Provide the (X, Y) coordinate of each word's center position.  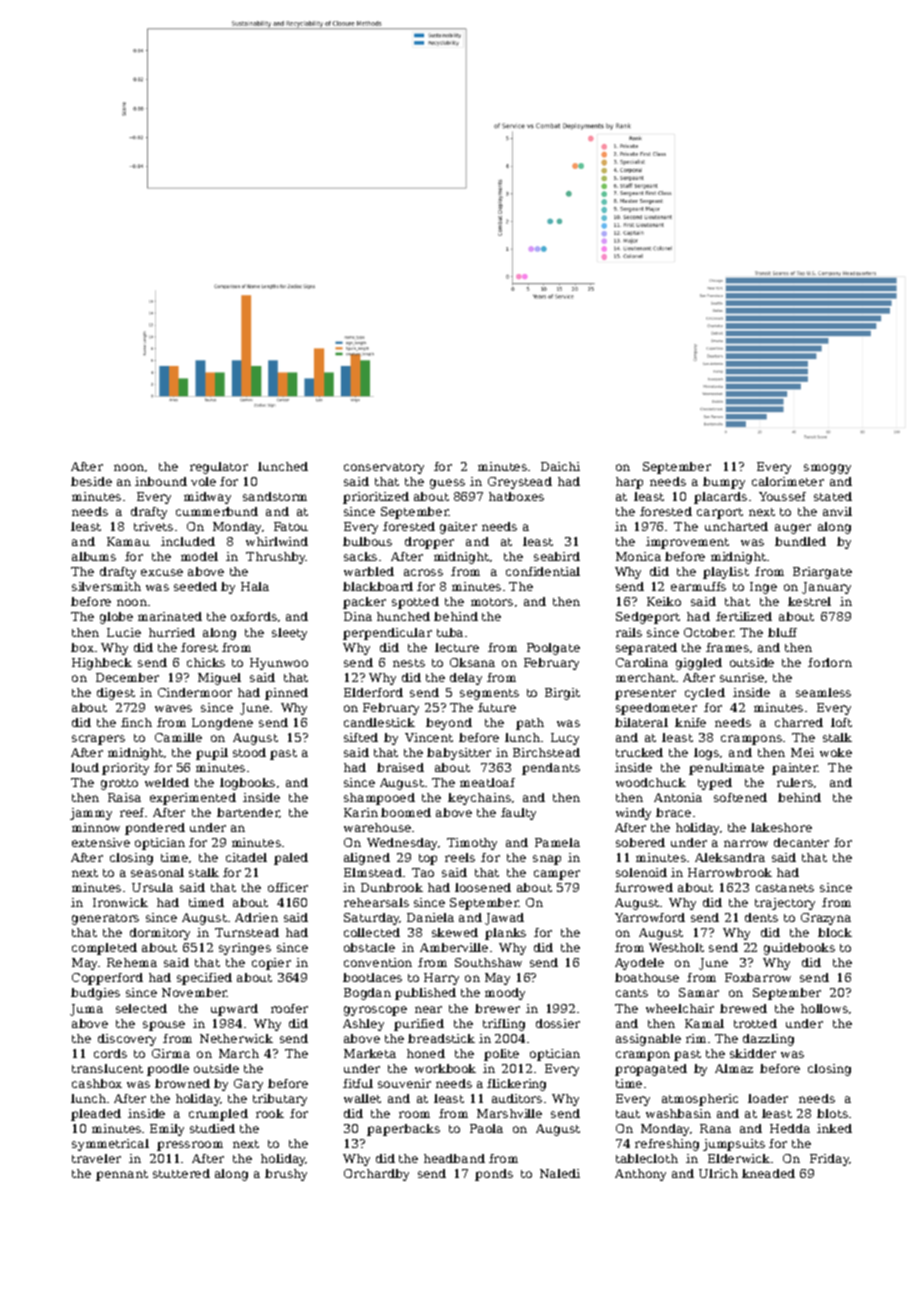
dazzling (768, 1040)
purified (419, 1025)
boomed (406, 812)
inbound (161, 481)
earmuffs (698, 586)
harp (629, 483)
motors (492, 602)
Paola (486, 1128)
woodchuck (651, 782)
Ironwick (120, 902)
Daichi (560, 466)
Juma (86, 1010)
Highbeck (102, 664)
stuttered (181, 1173)
